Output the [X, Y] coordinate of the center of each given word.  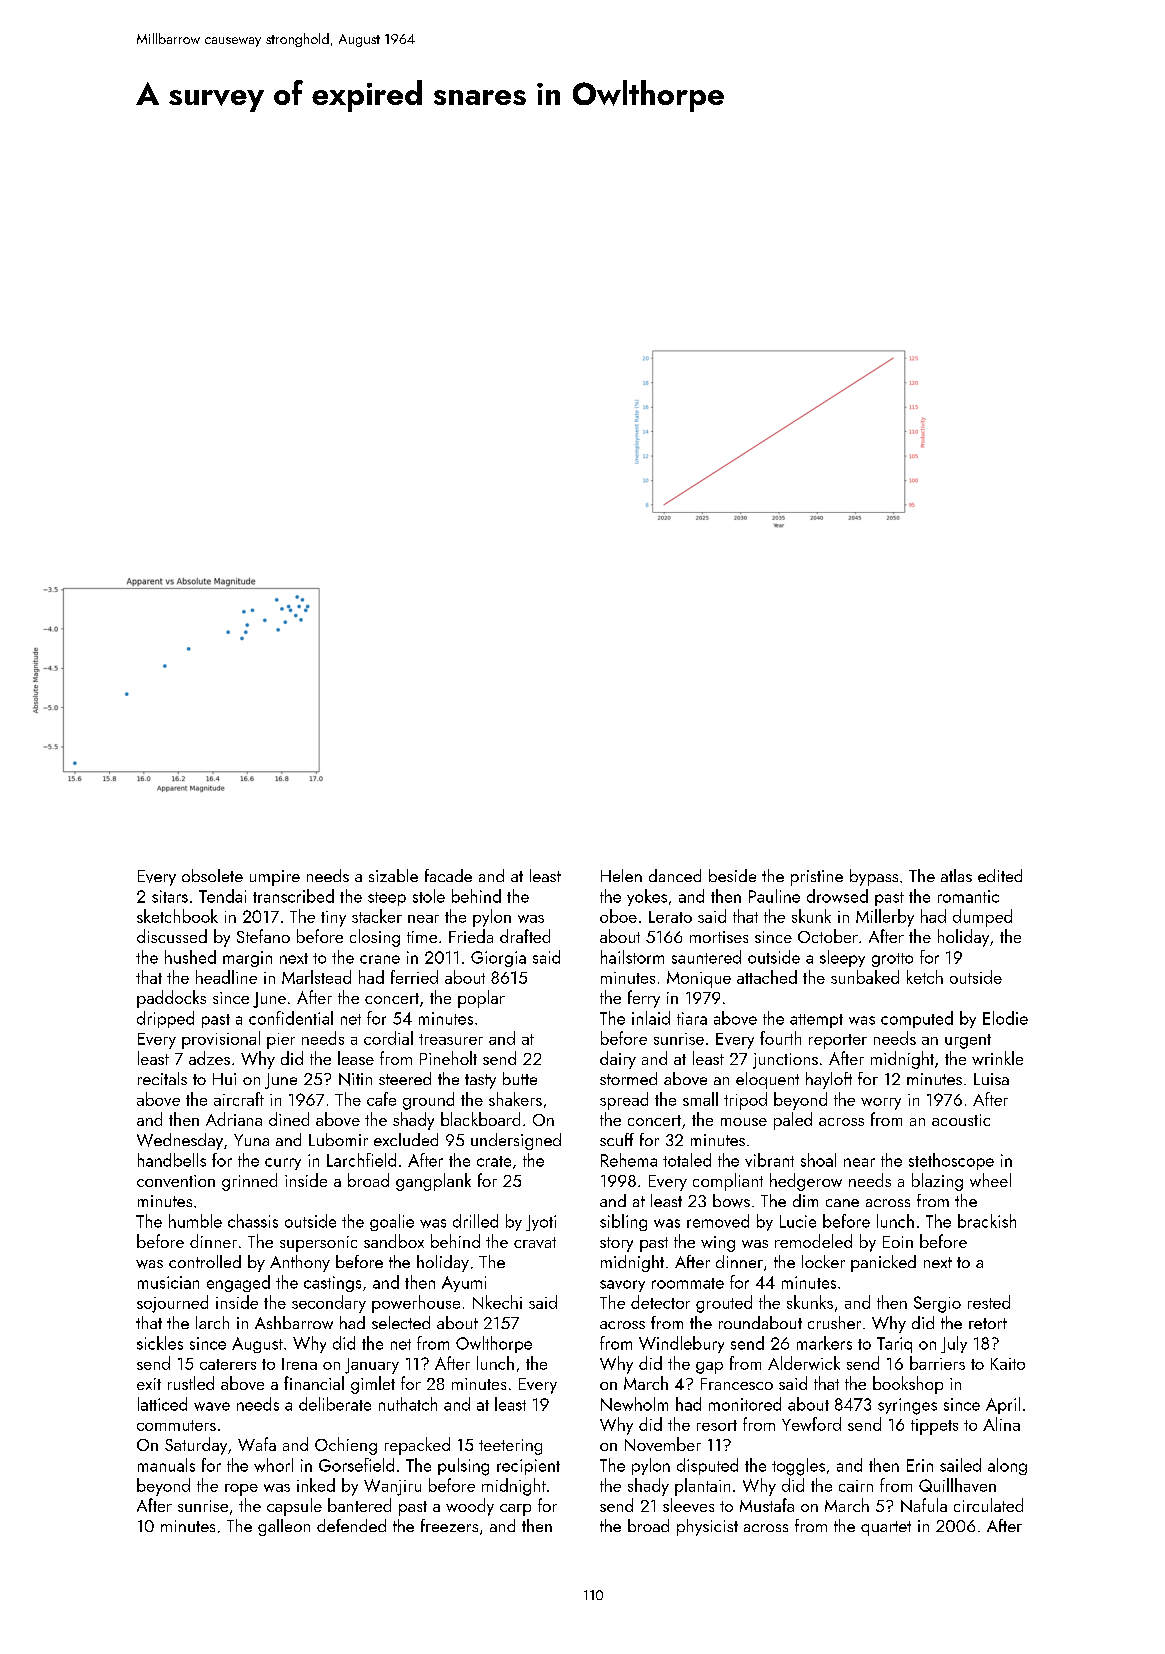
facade [448, 875]
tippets [934, 1427]
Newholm [634, 1404]
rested [989, 1302]
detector [660, 1302]
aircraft [239, 1099]
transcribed [293, 896]
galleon [284, 1527]
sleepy [842, 958]
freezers [449, 1525]
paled [793, 1121]
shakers [515, 1099]
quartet [886, 1528]
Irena [299, 1364]
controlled [205, 1261]
